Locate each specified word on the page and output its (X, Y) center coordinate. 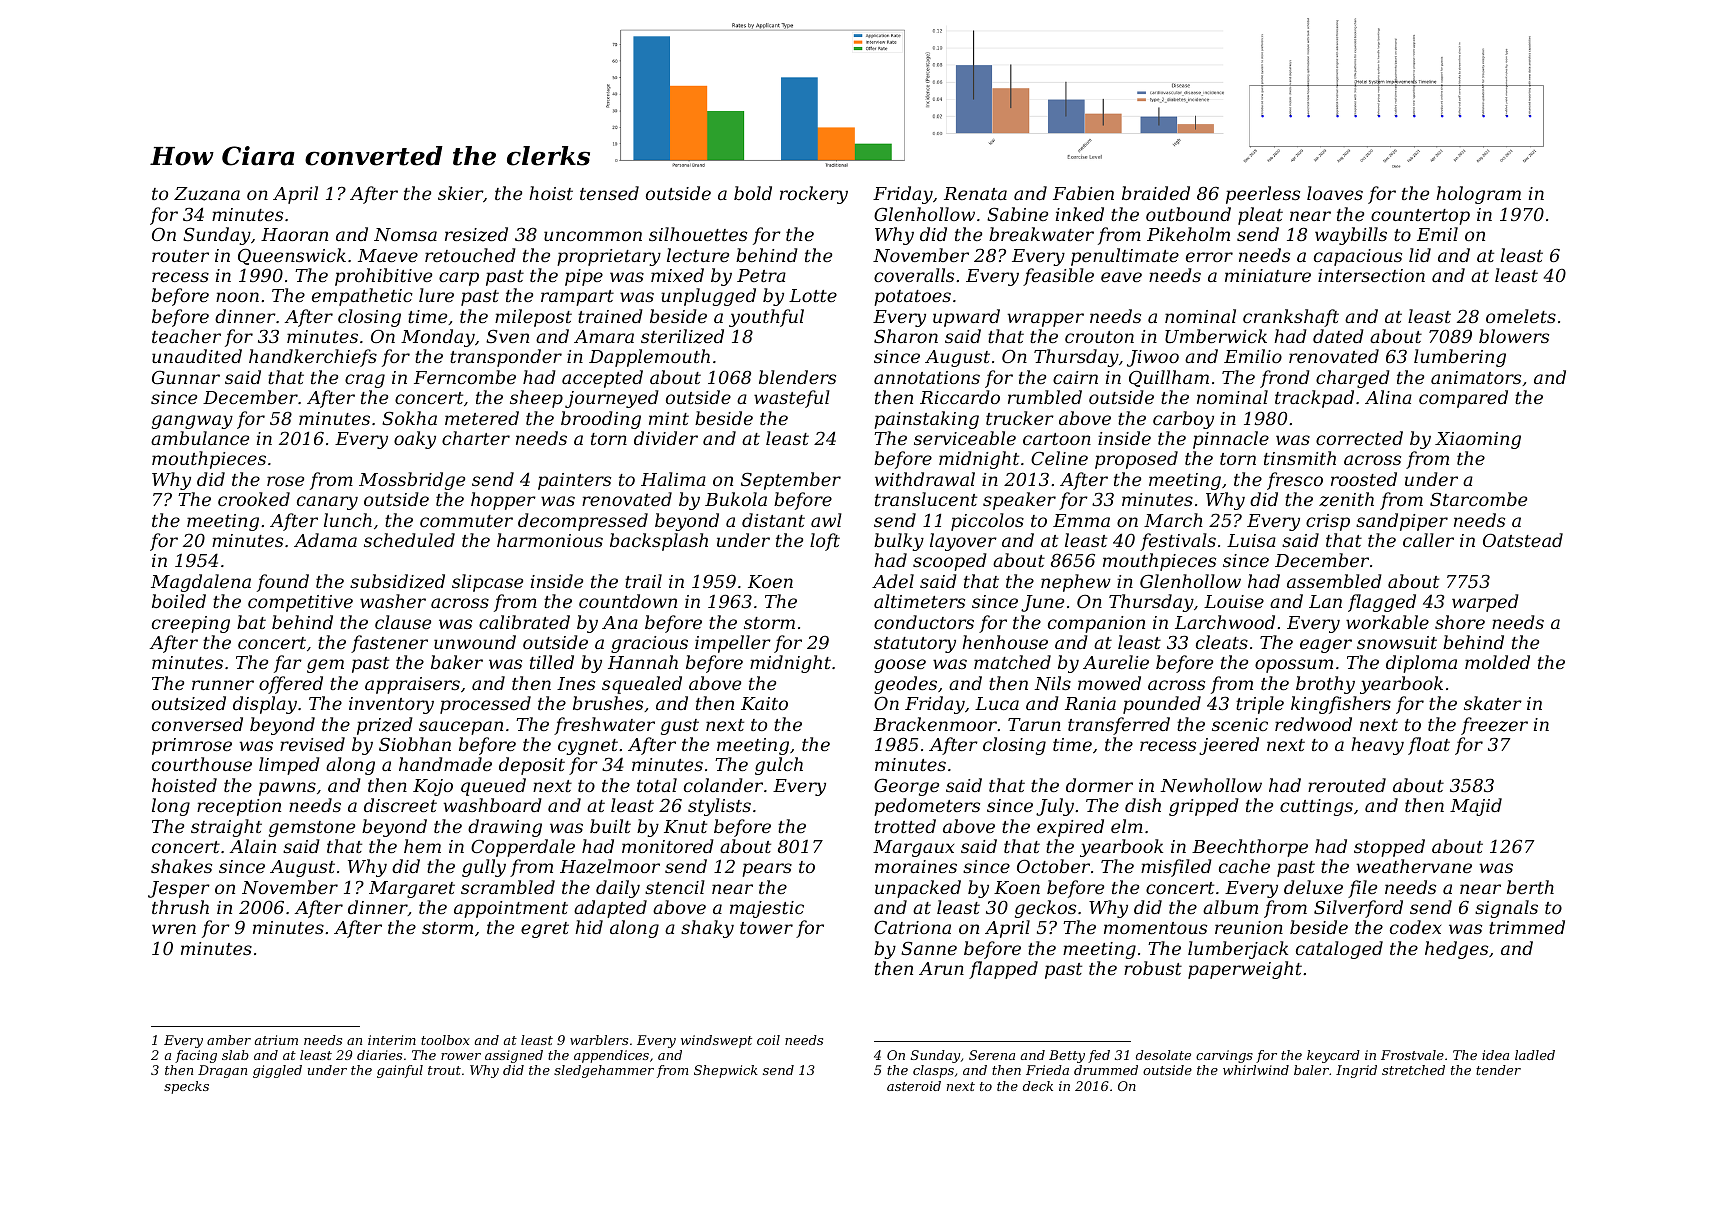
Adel (893, 581)
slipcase (487, 583)
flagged (1382, 603)
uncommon (593, 236)
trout (444, 1070)
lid (1420, 255)
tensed (609, 193)
